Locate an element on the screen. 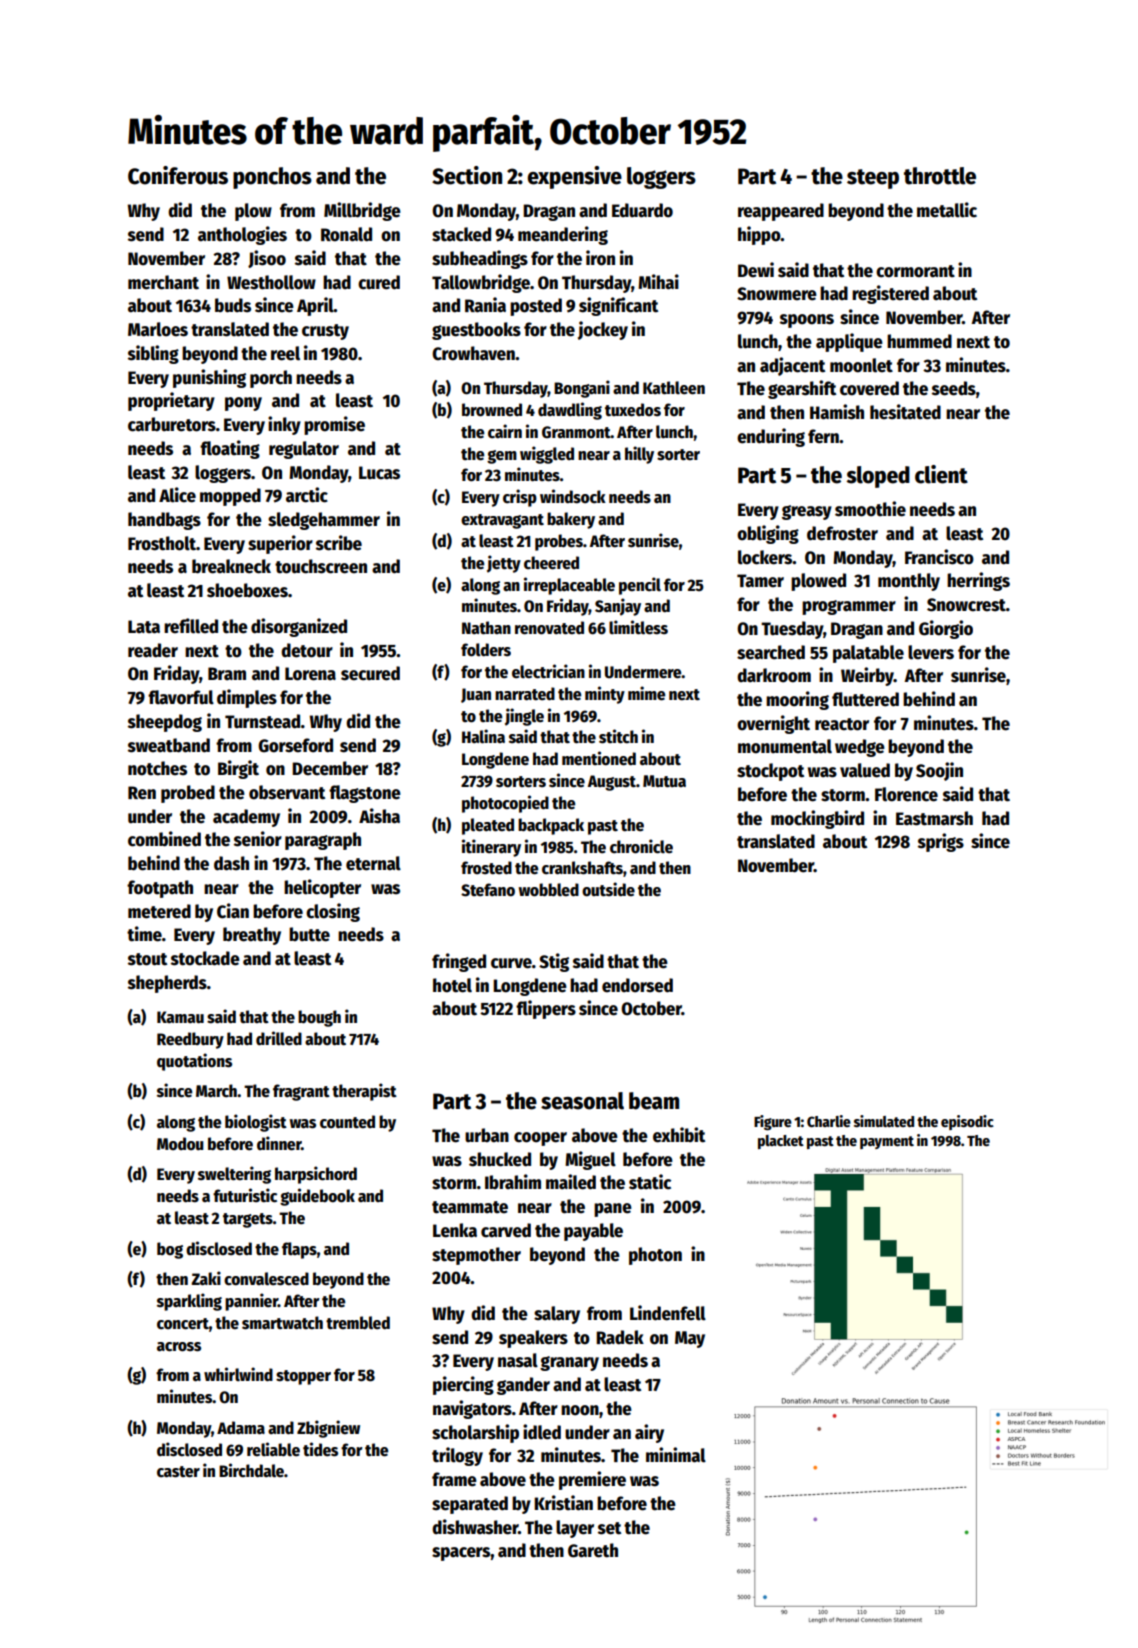 The width and height of the screenshot is (1138, 1648). meandering is located at coordinates (563, 235).
